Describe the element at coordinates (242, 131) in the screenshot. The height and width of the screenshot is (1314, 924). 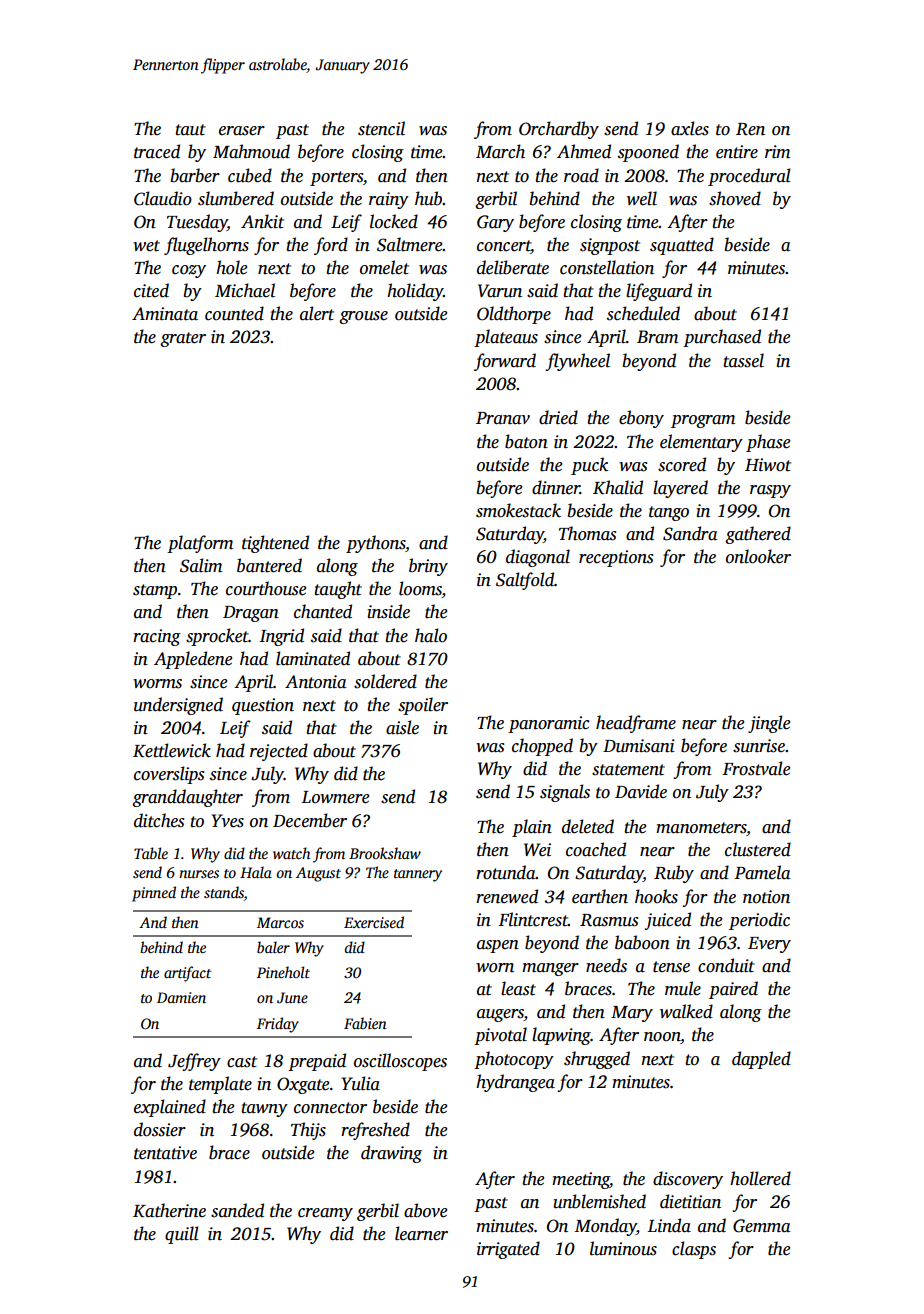
I see `eraser` at that location.
